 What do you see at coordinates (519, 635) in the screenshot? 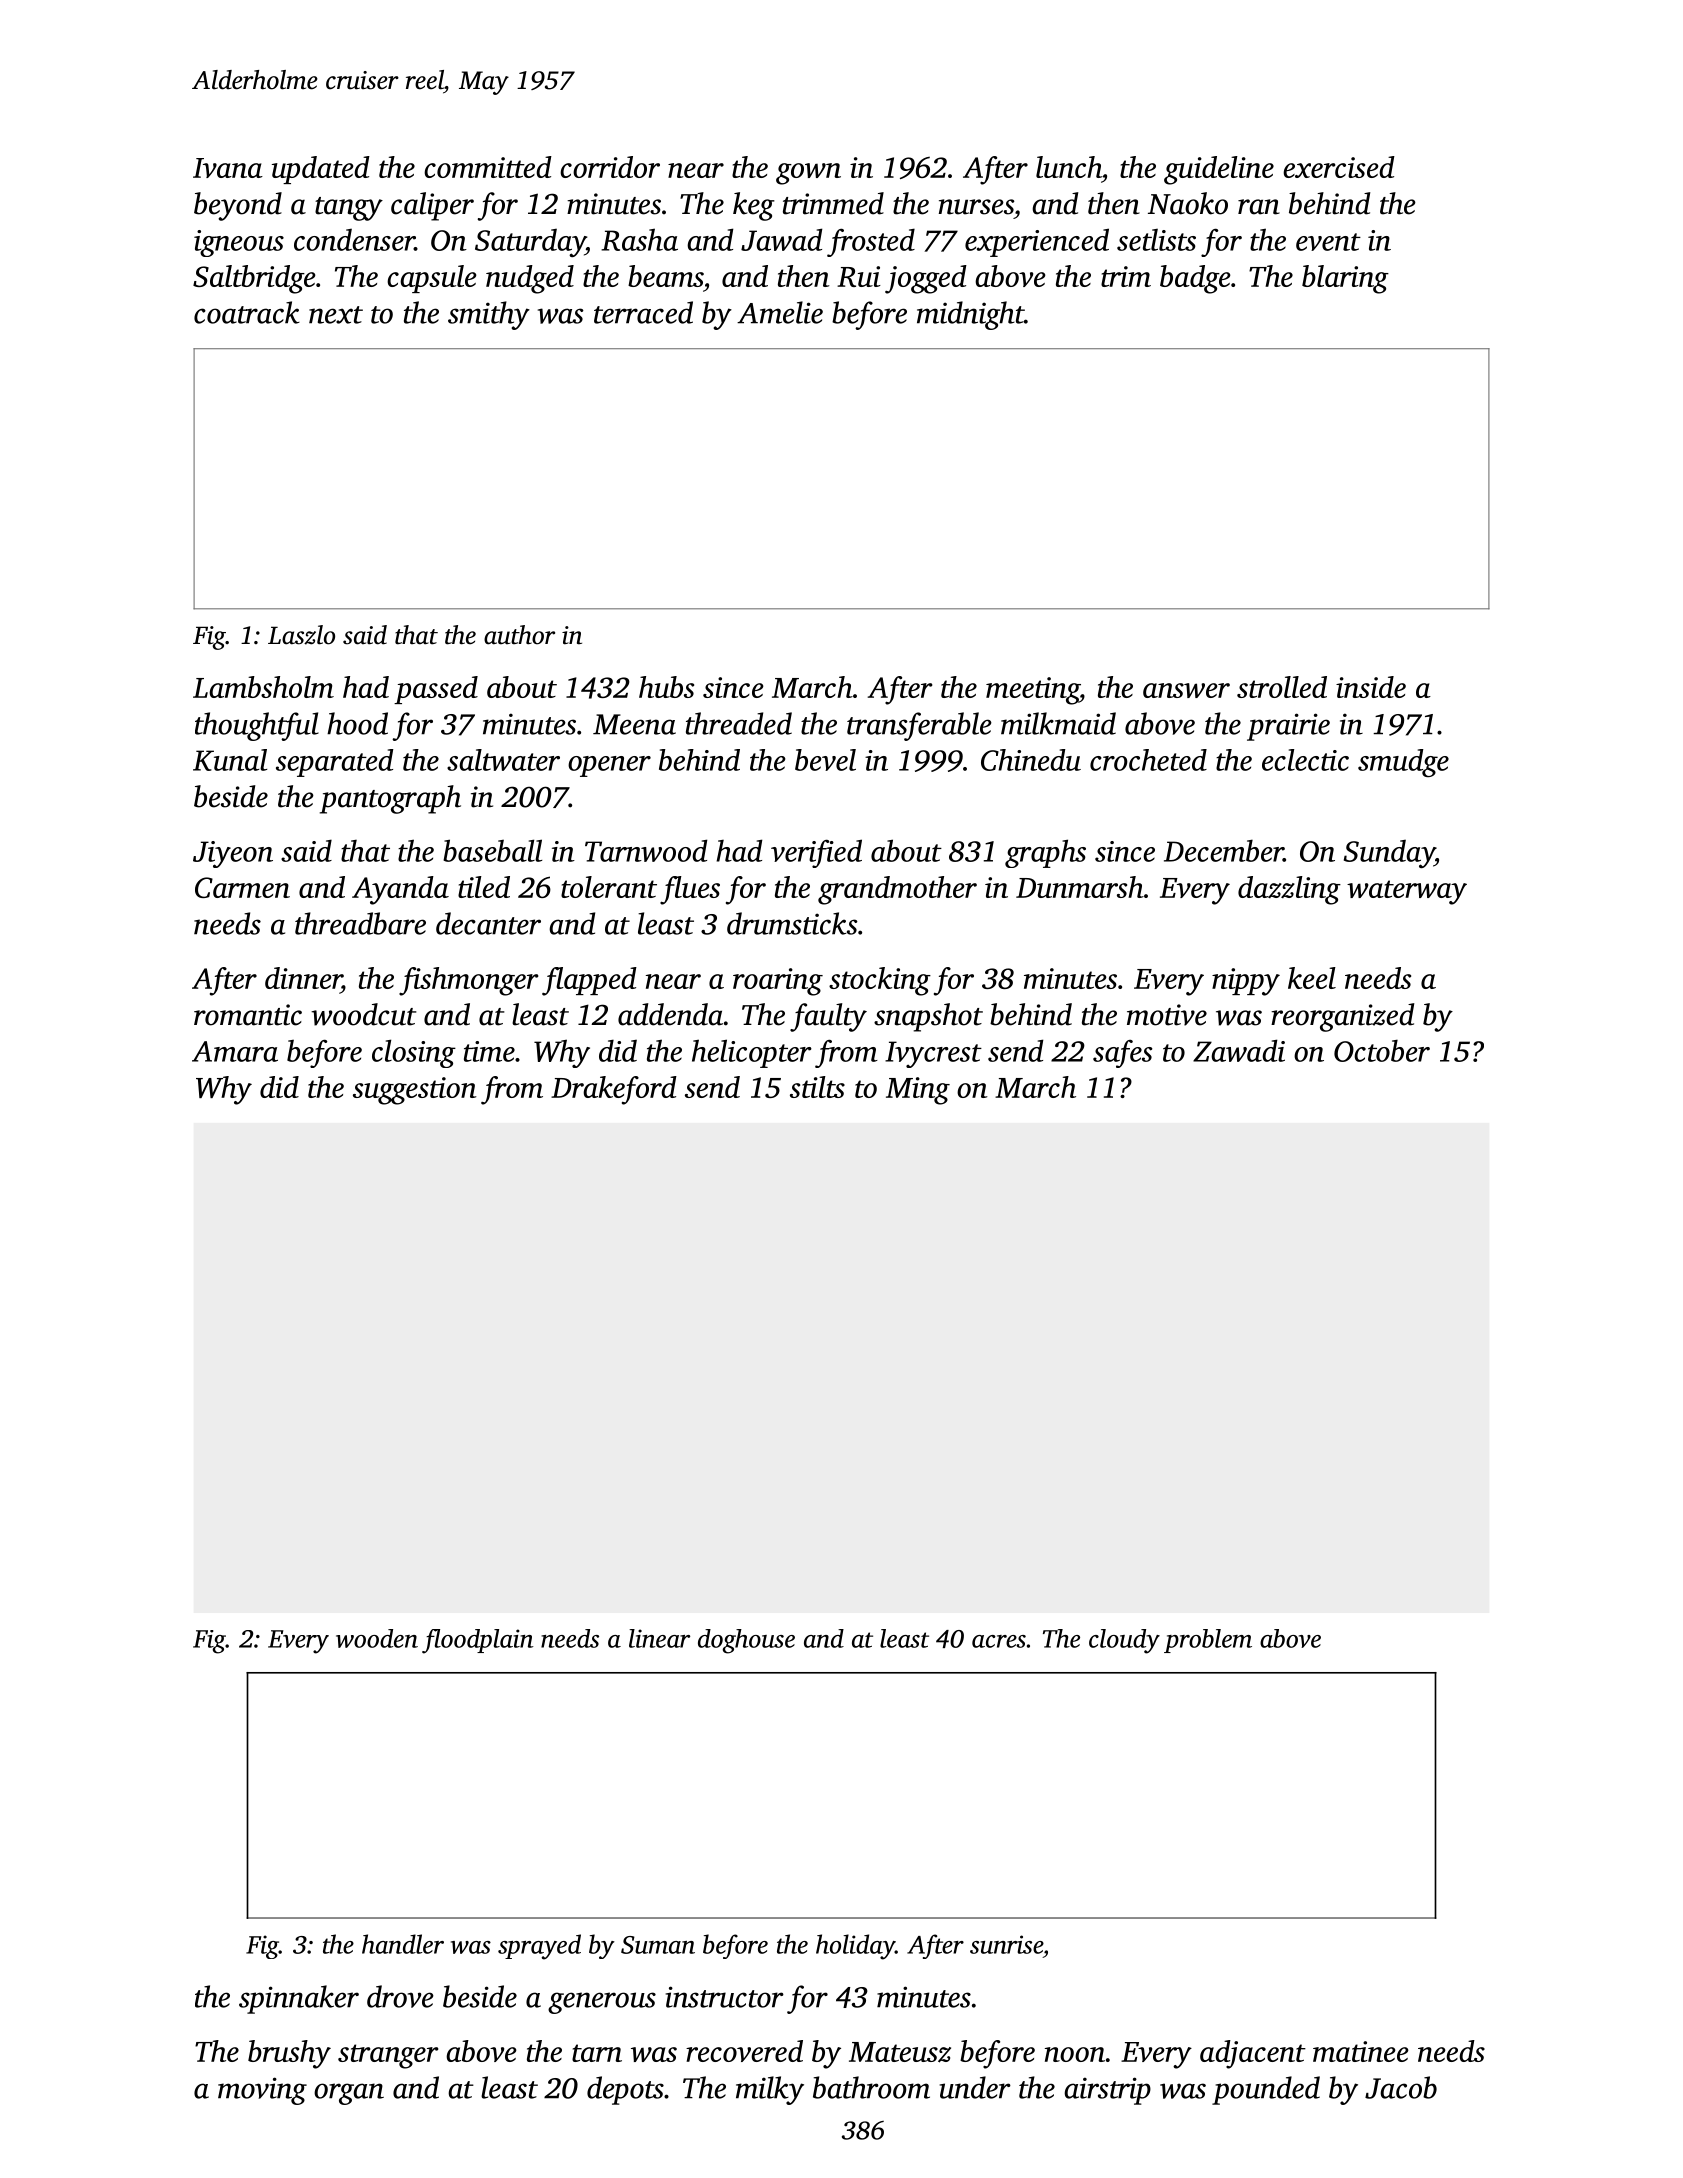
I see `author` at bounding box center [519, 635].
